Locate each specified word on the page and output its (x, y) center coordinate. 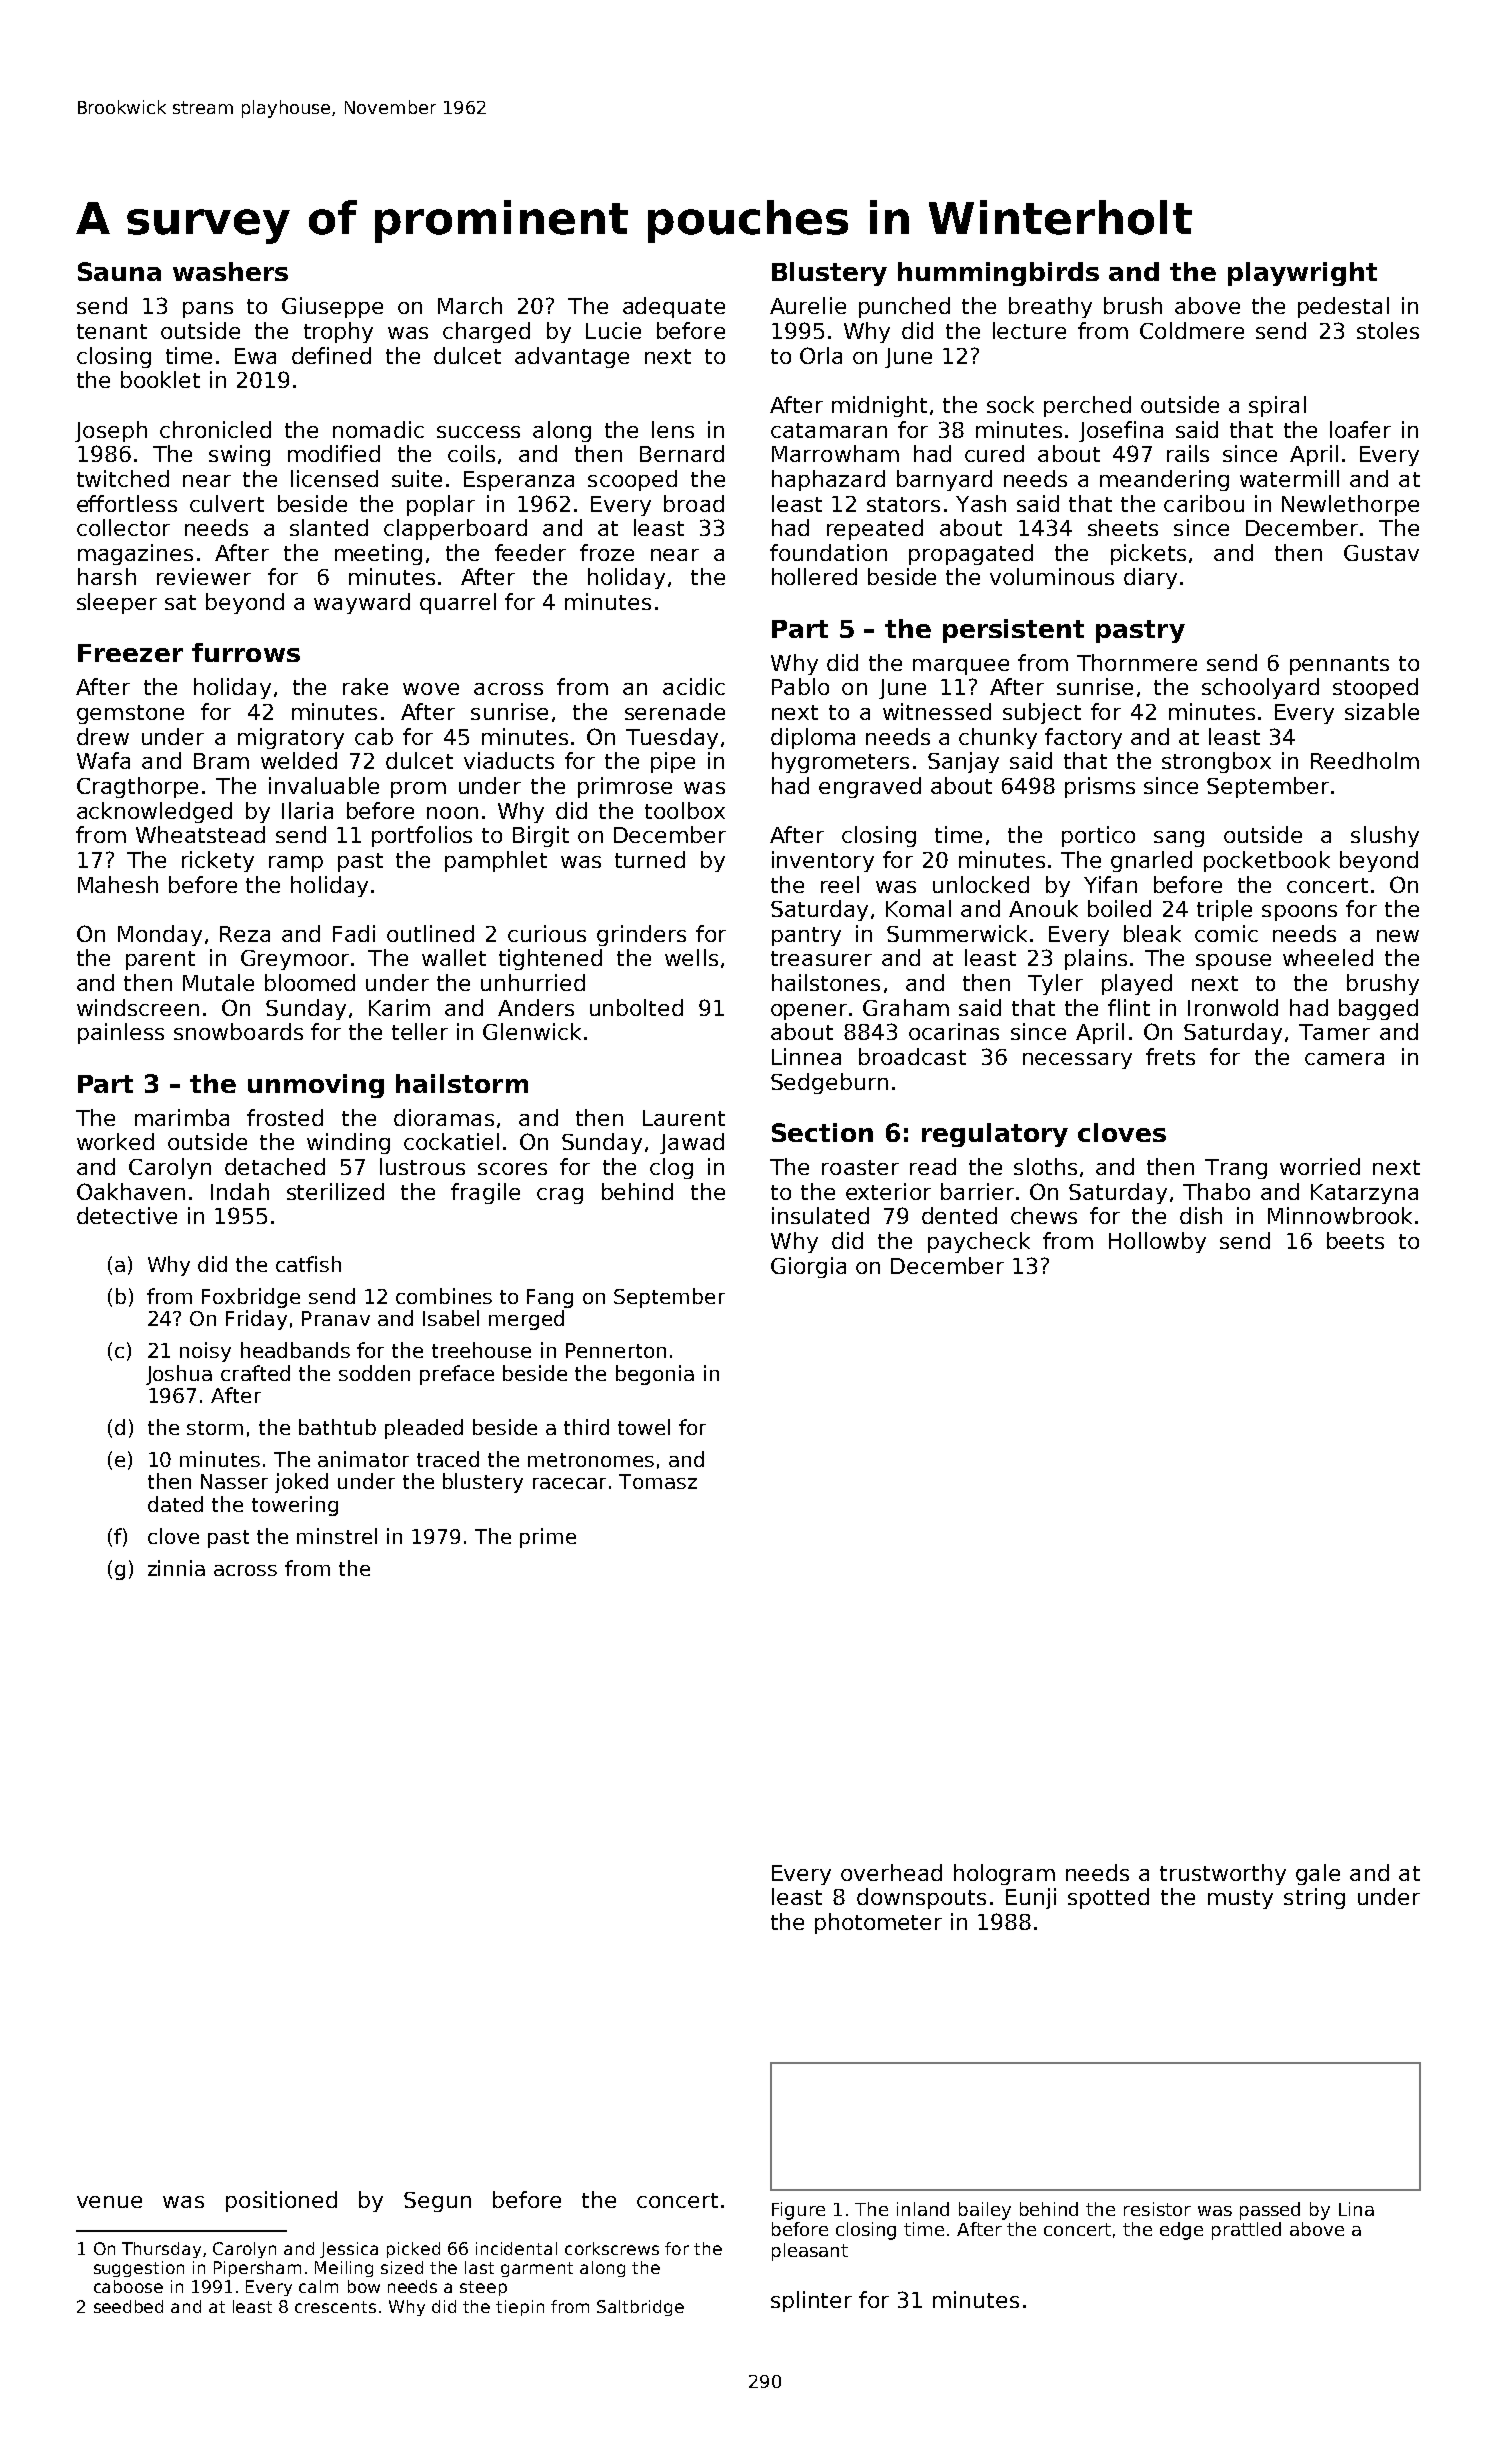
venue (109, 2202)
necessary (1077, 1061)
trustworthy (1223, 1874)
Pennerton (616, 1350)
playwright (1302, 274)
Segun (437, 2202)
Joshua (179, 1375)
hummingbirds (998, 274)
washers (230, 271)
